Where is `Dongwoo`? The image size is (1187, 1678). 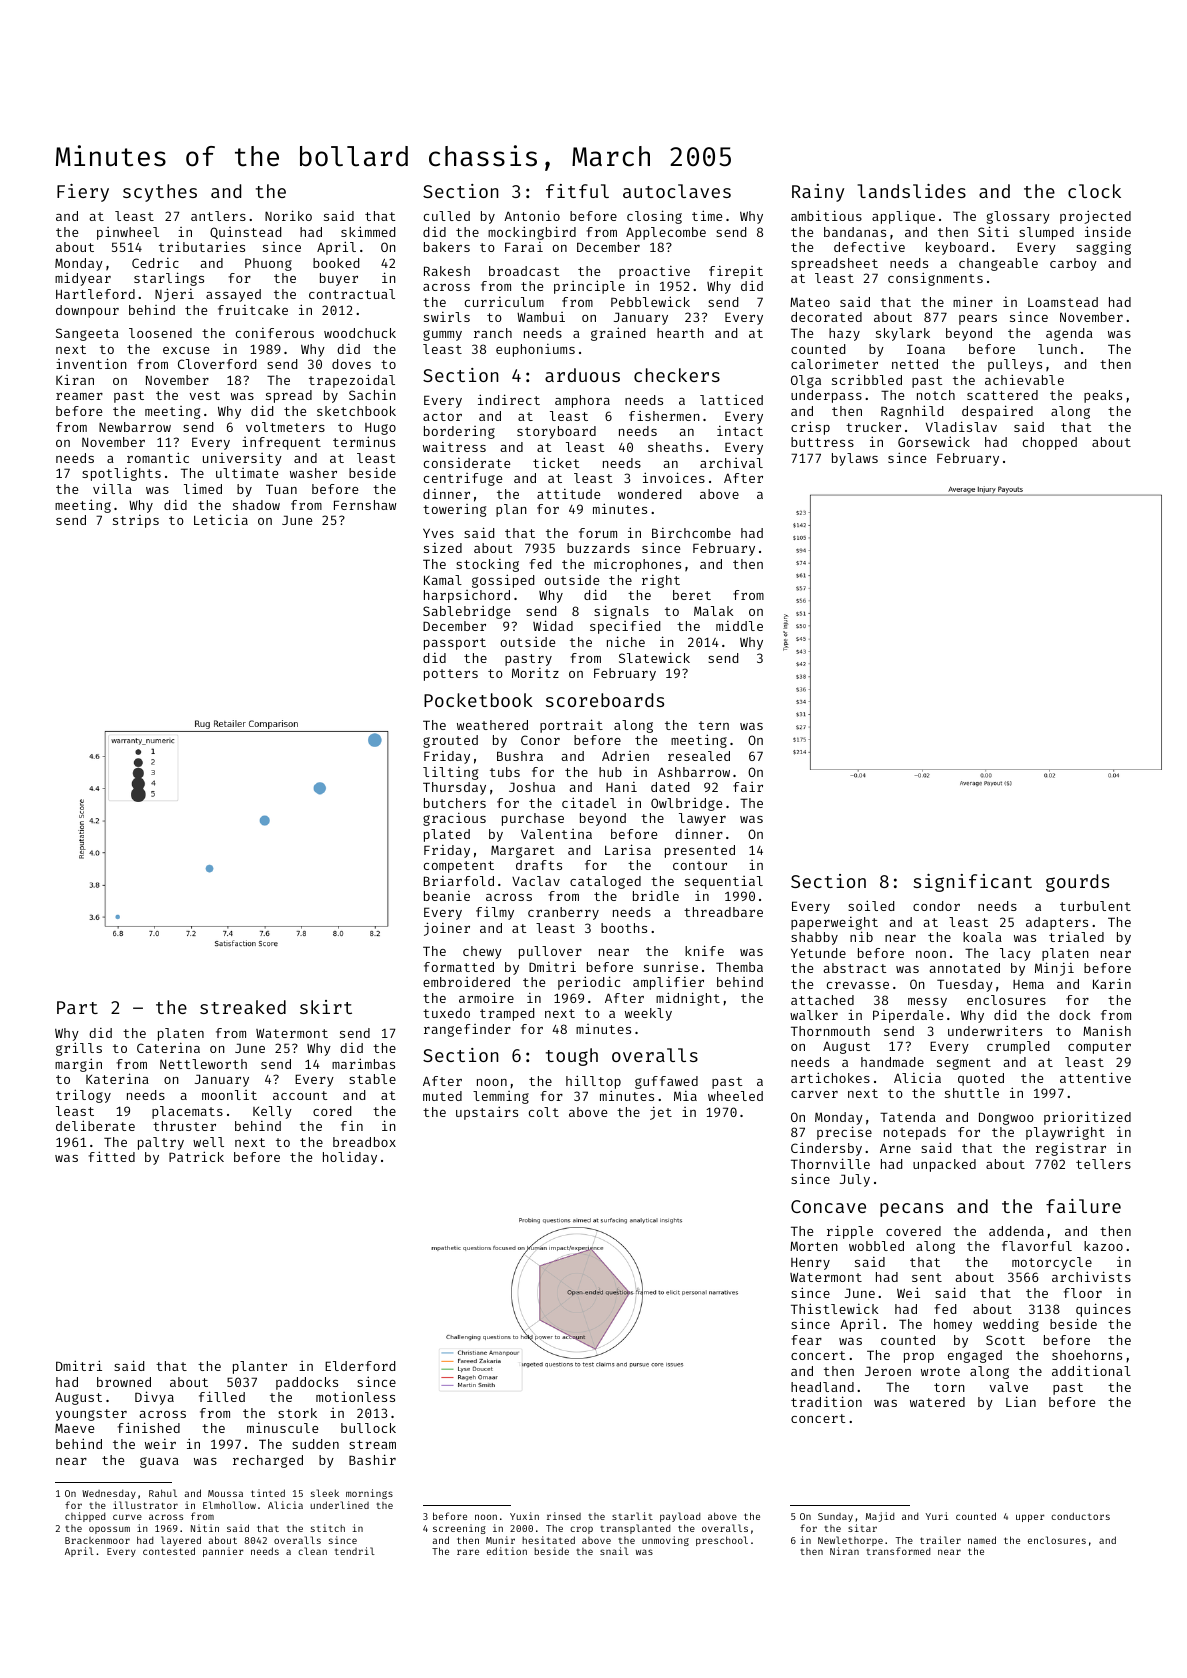
Dongwoo is located at coordinates (1006, 1118).
